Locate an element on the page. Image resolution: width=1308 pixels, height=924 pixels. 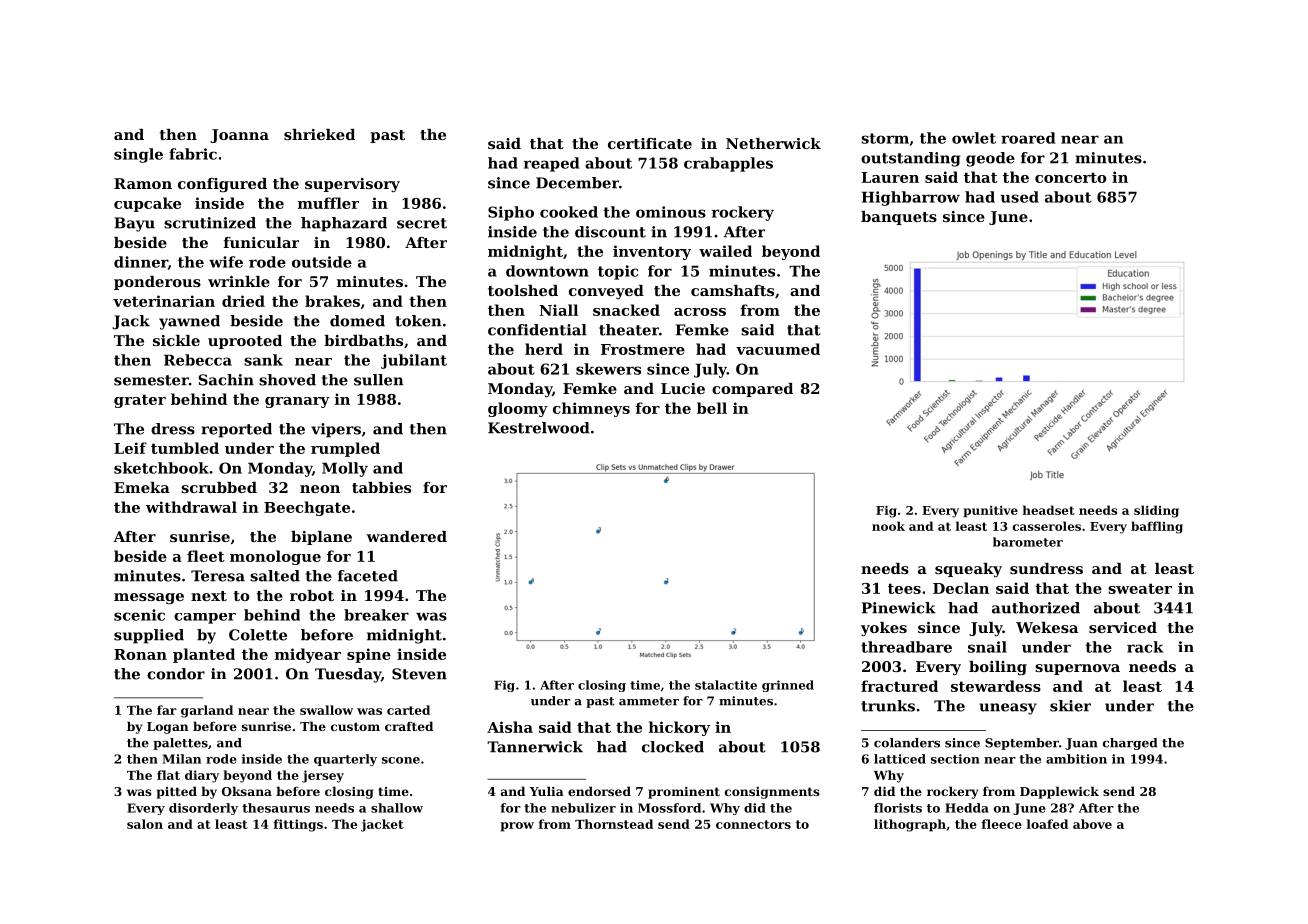
sweater is located at coordinates (1140, 588).
